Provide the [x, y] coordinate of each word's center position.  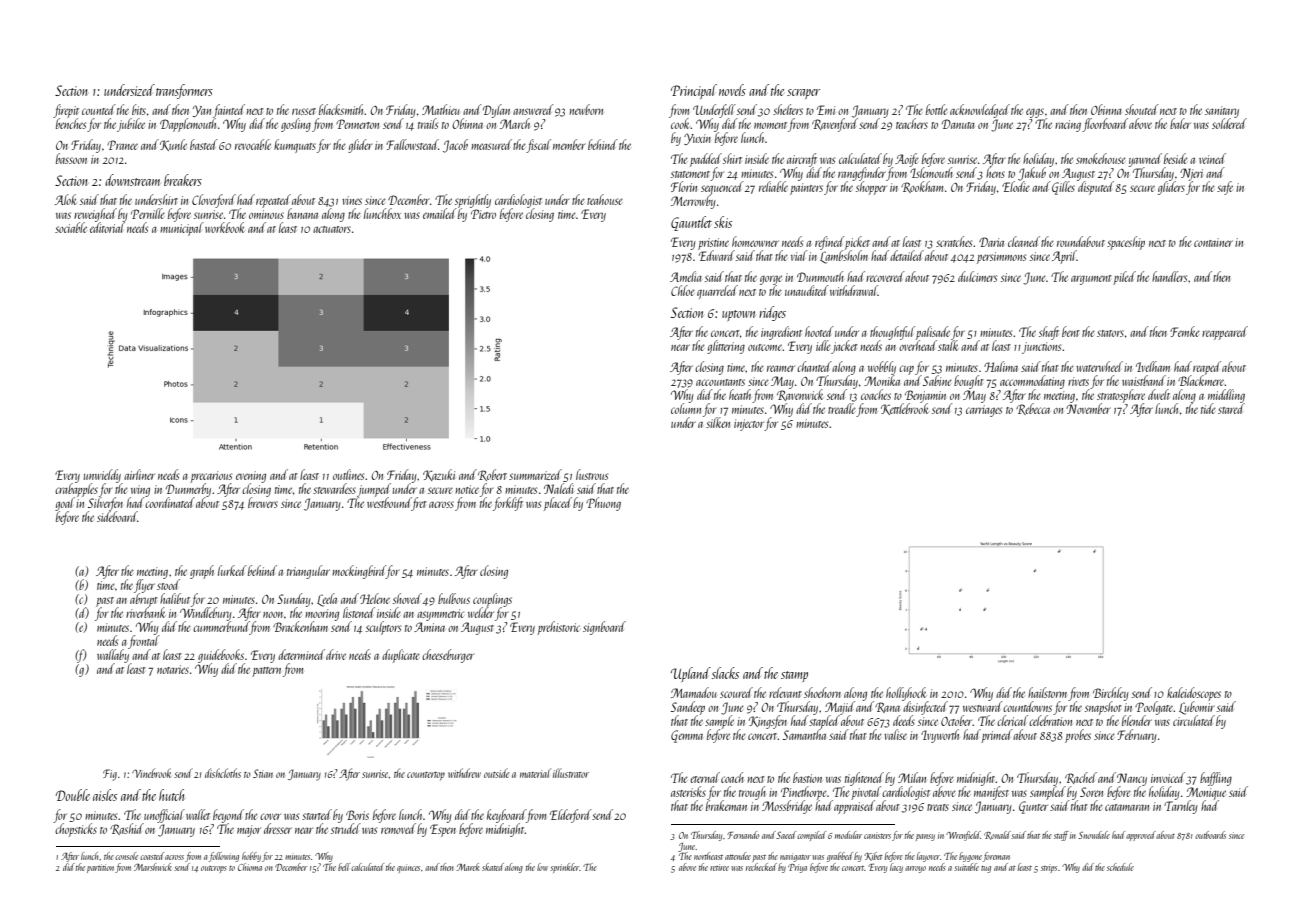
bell [344, 867]
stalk [948, 345]
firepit [66, 111]
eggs [1035, 113]
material [535, 773]
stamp [794, 676]
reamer [781, 368]
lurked [232, 570]
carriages [984, 411]
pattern [266, 672]
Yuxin [697, 139]
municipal [182, 229]
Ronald [997, 835]
